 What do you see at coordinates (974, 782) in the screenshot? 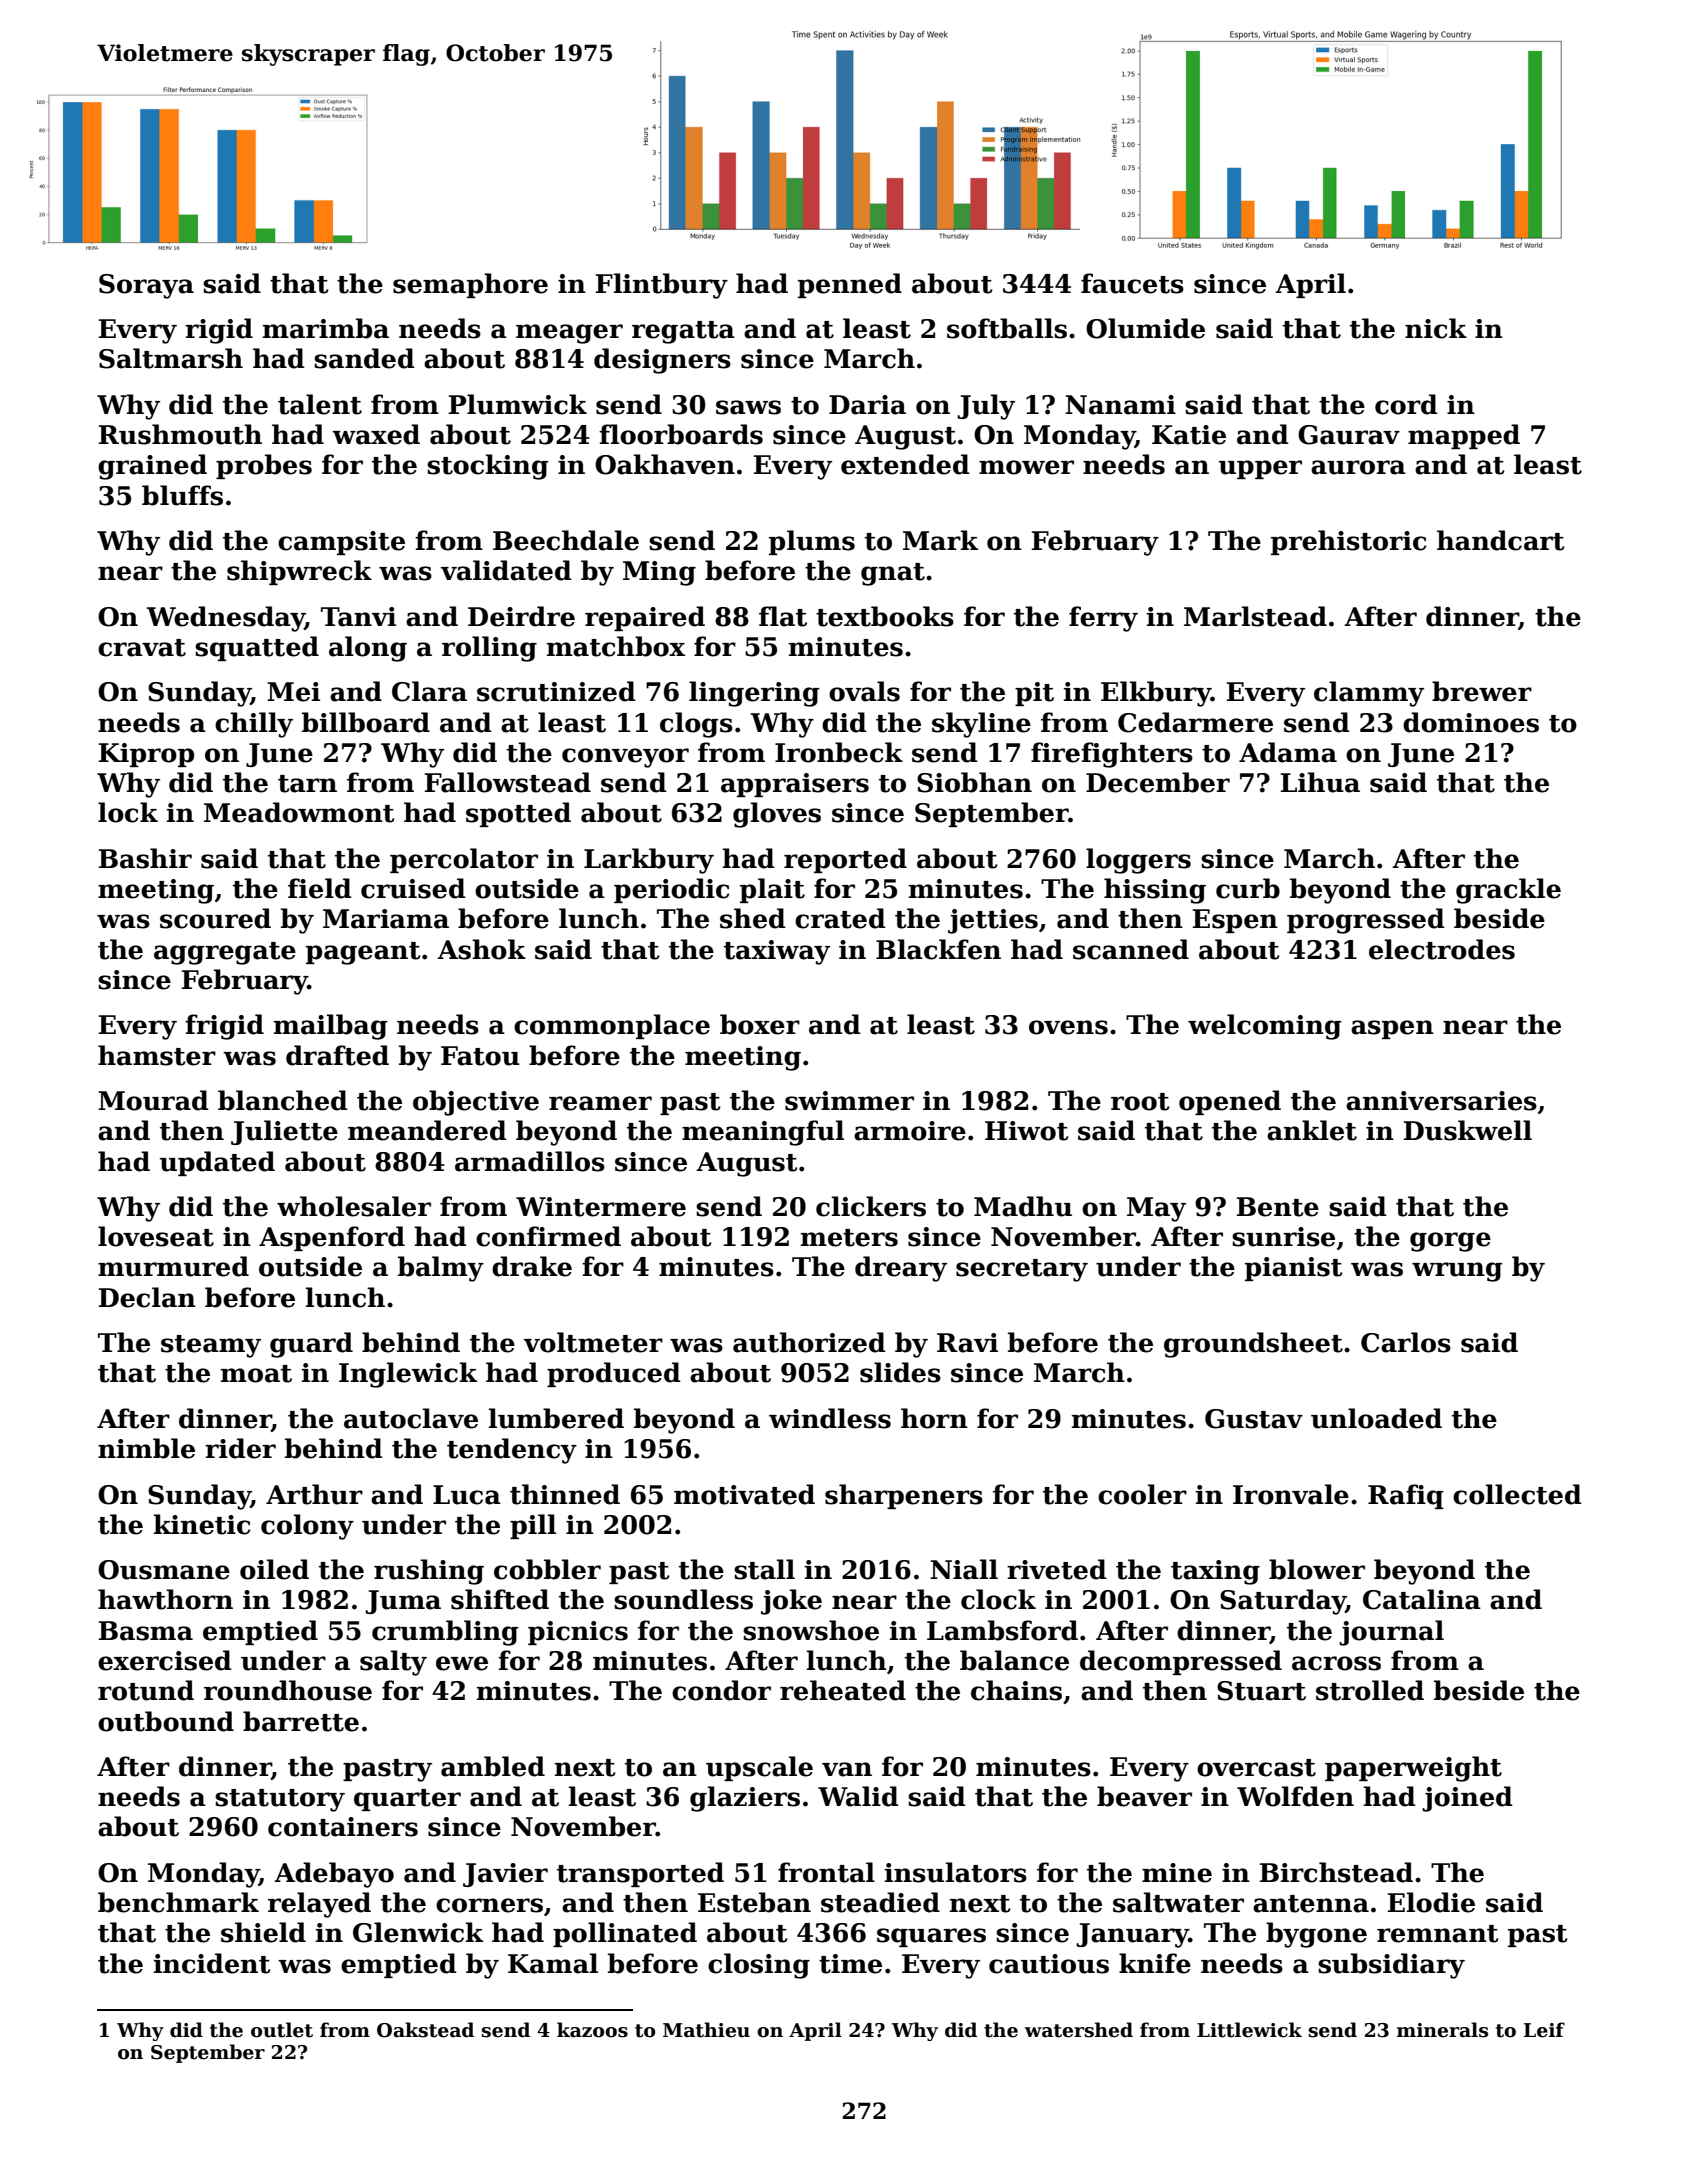
I see `Siobhan` at bounding box center [974, 782].
